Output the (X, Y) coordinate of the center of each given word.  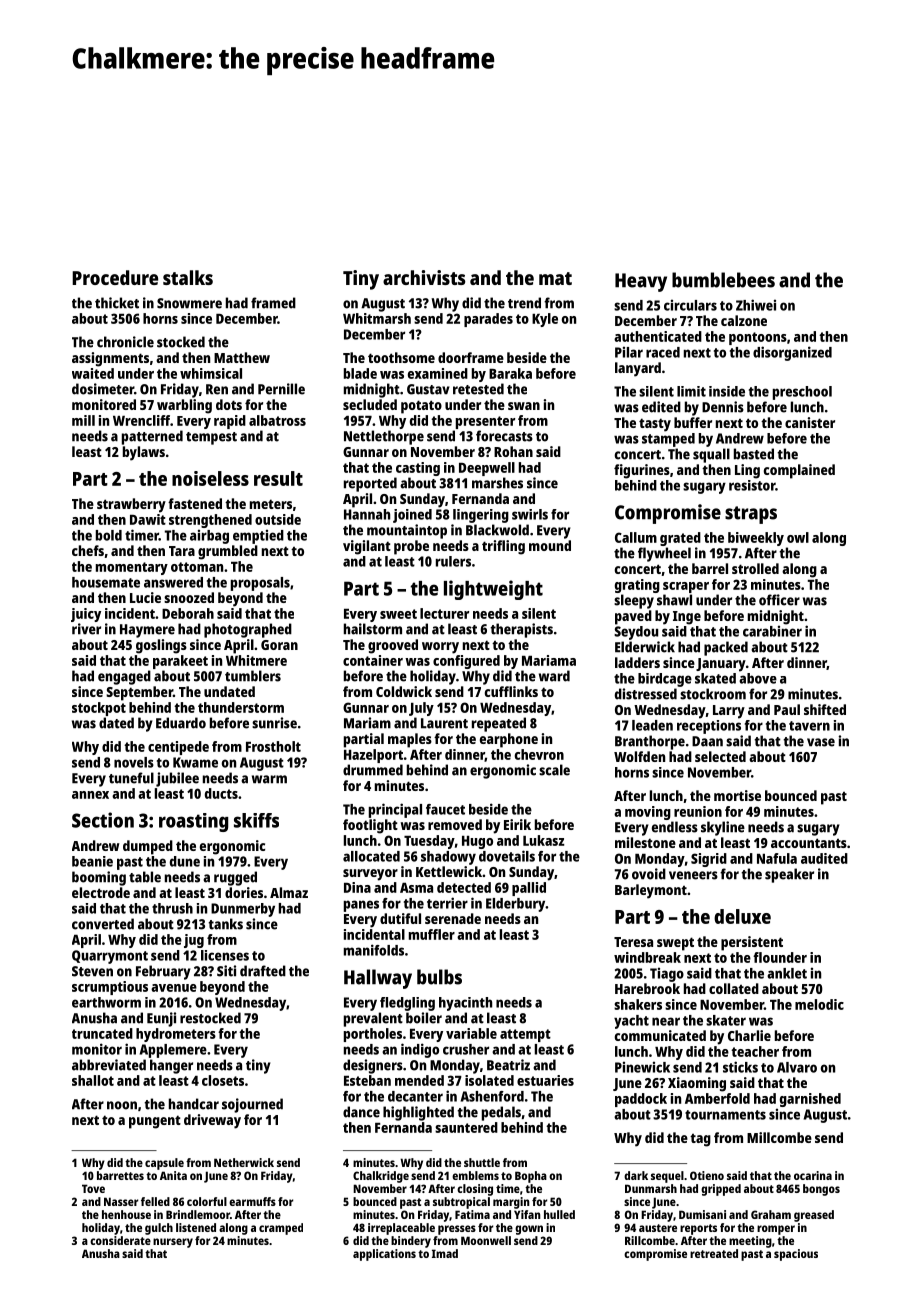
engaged (124, 677)
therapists (521, 630)
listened (196, 1227)
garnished (810, 1100)
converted (103, 924)
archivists (424, 277)
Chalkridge (381, 1177)
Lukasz (543, 840)
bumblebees (723, 280)
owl (798, 537)
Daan (707, 741)
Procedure (115, 277)
